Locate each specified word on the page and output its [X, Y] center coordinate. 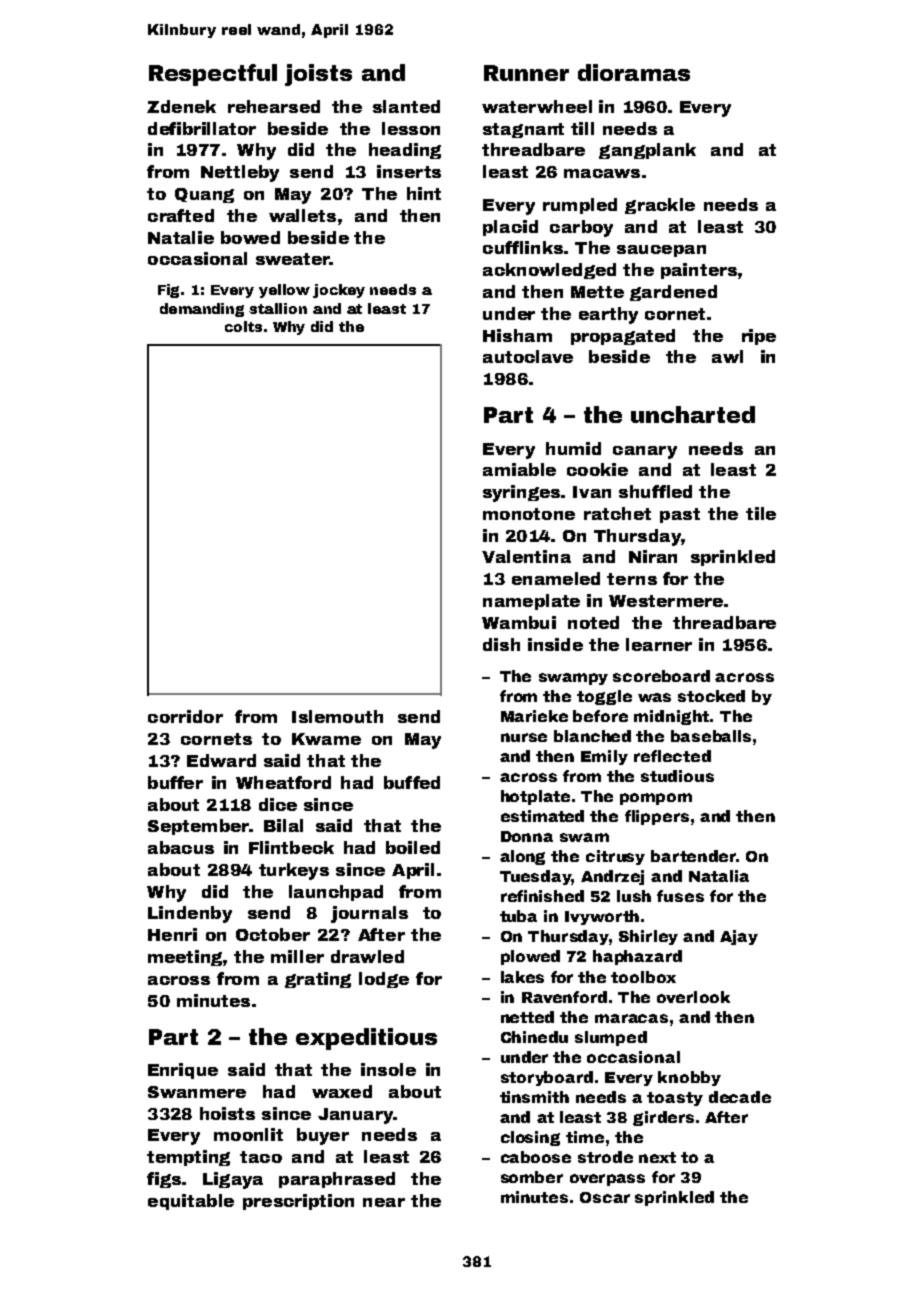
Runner [526, 73]
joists [318, 75]
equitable [191, 1202]
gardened [673, 293]
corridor [185, 716]
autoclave [528, 356]
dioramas [634, 72]
